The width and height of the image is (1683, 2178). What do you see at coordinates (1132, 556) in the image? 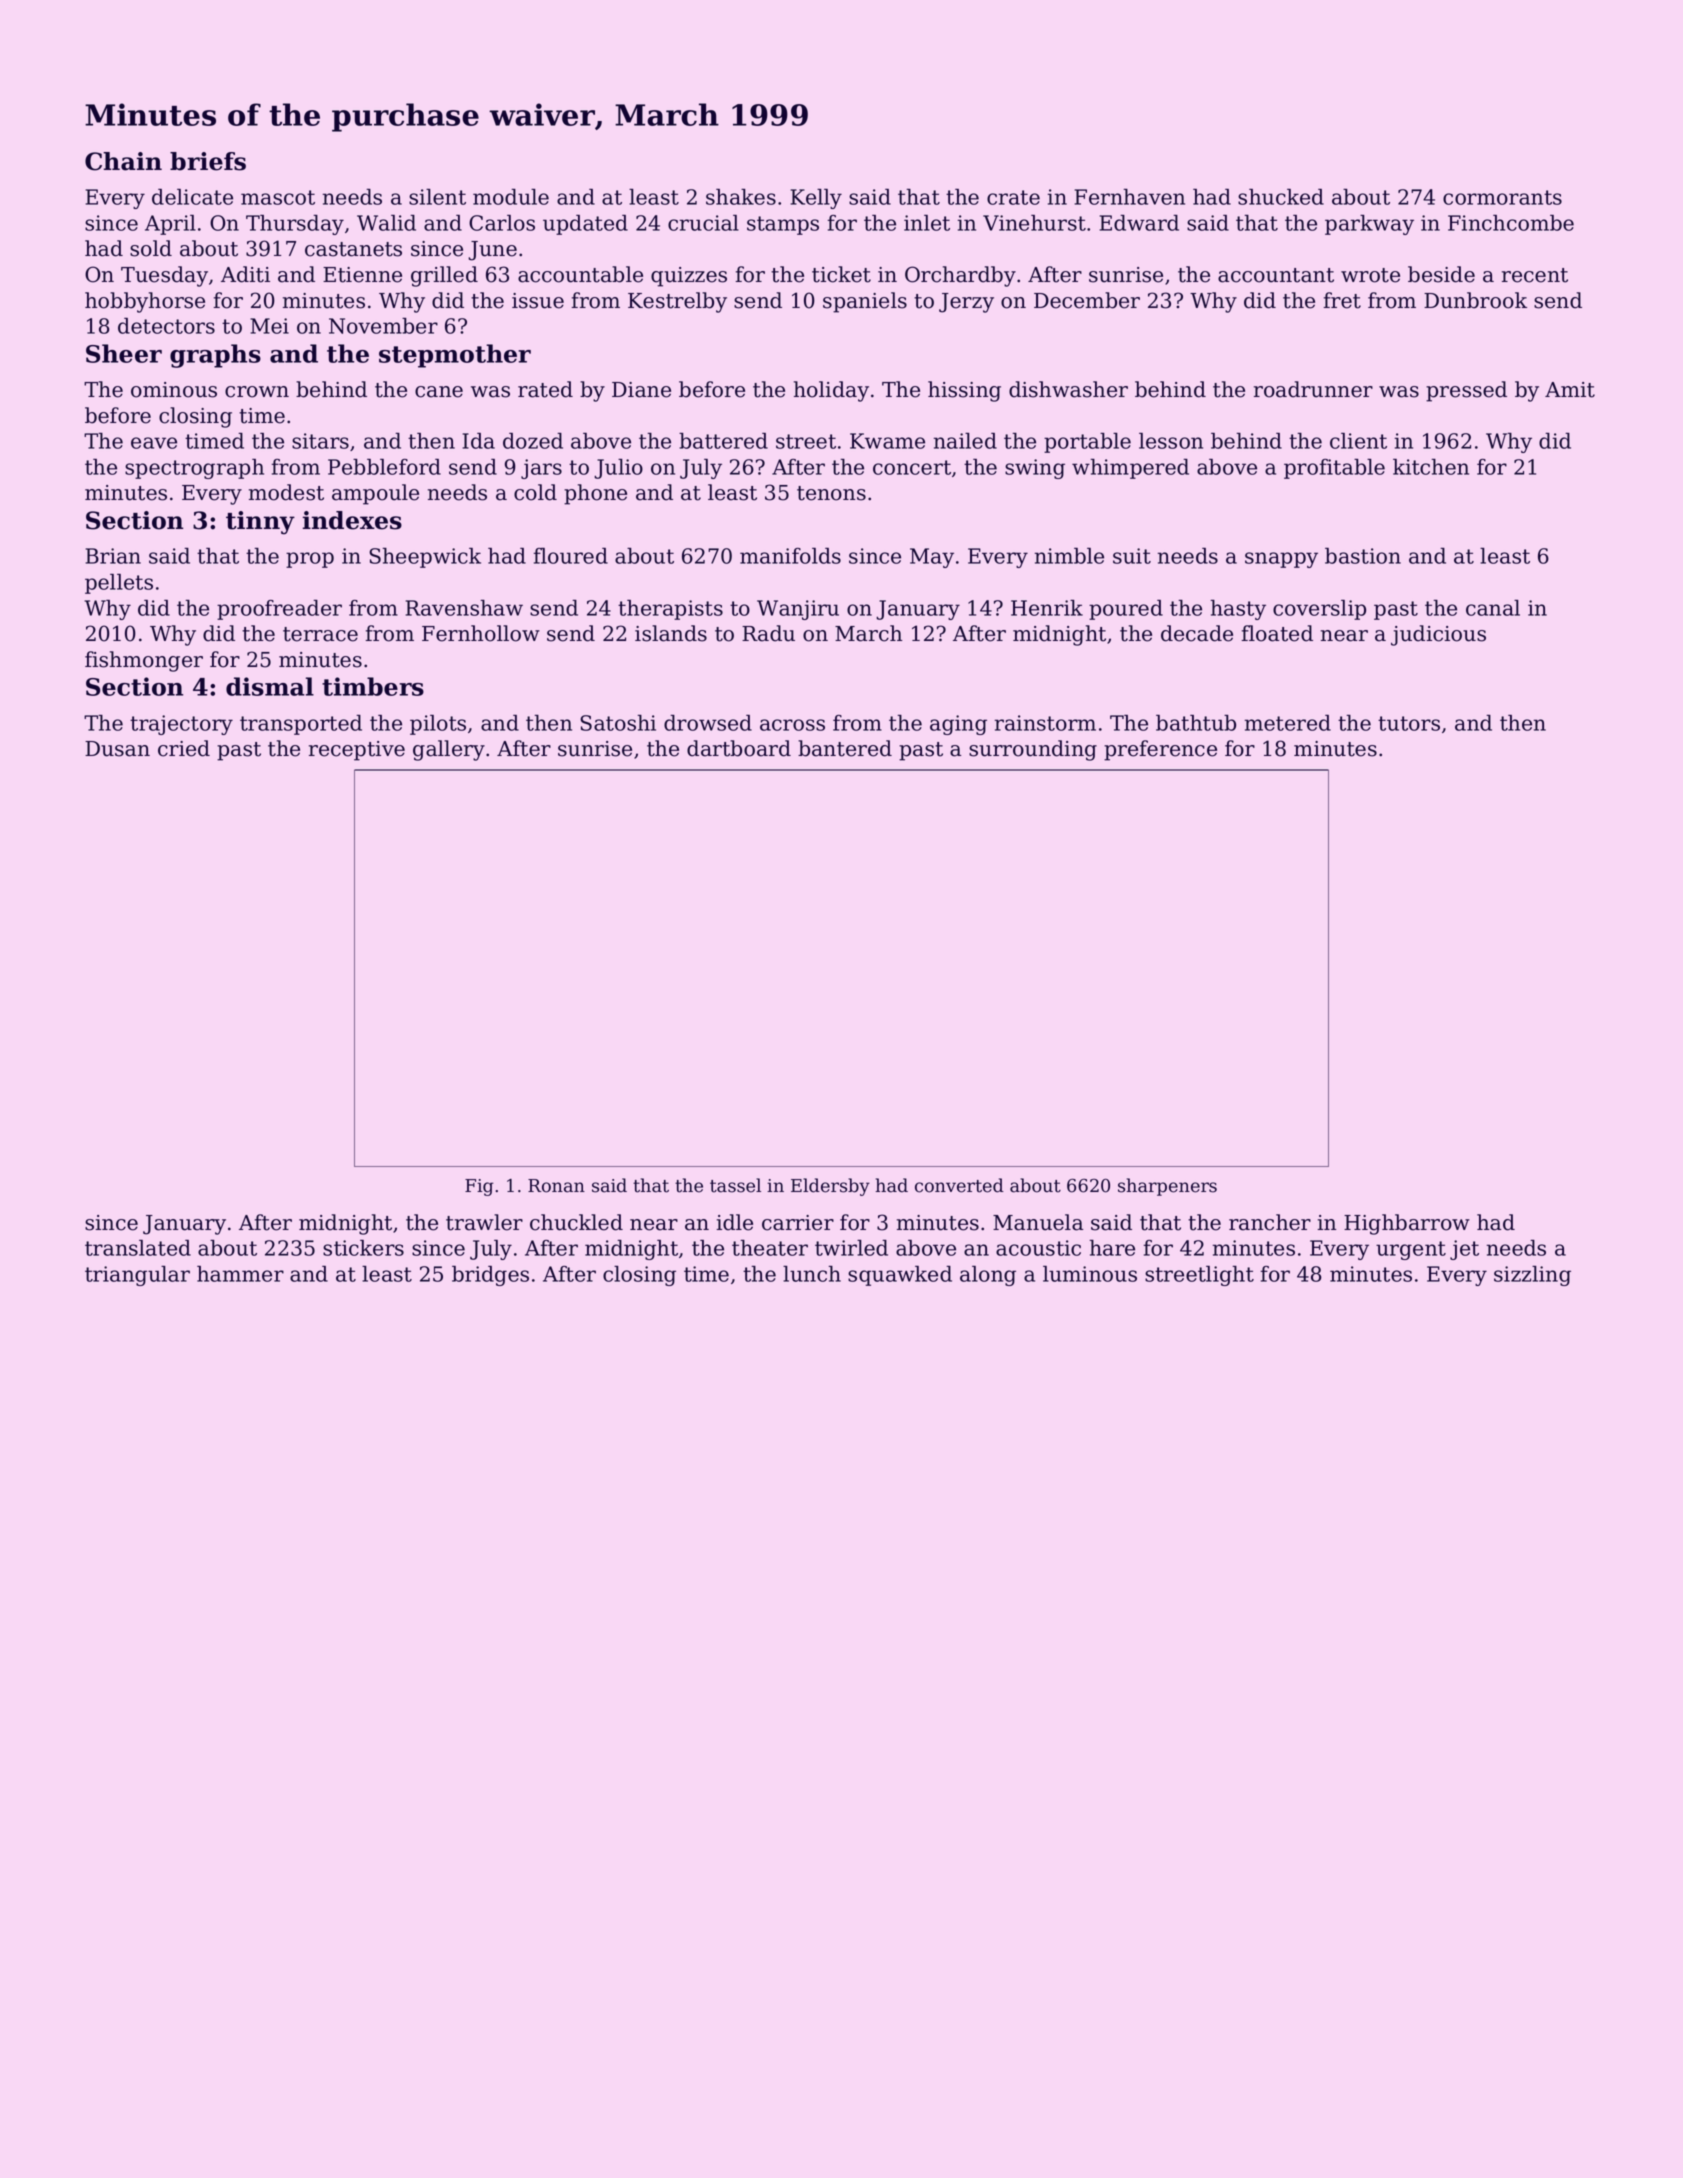
I see `suit` at bounding box center [1132, 556].
